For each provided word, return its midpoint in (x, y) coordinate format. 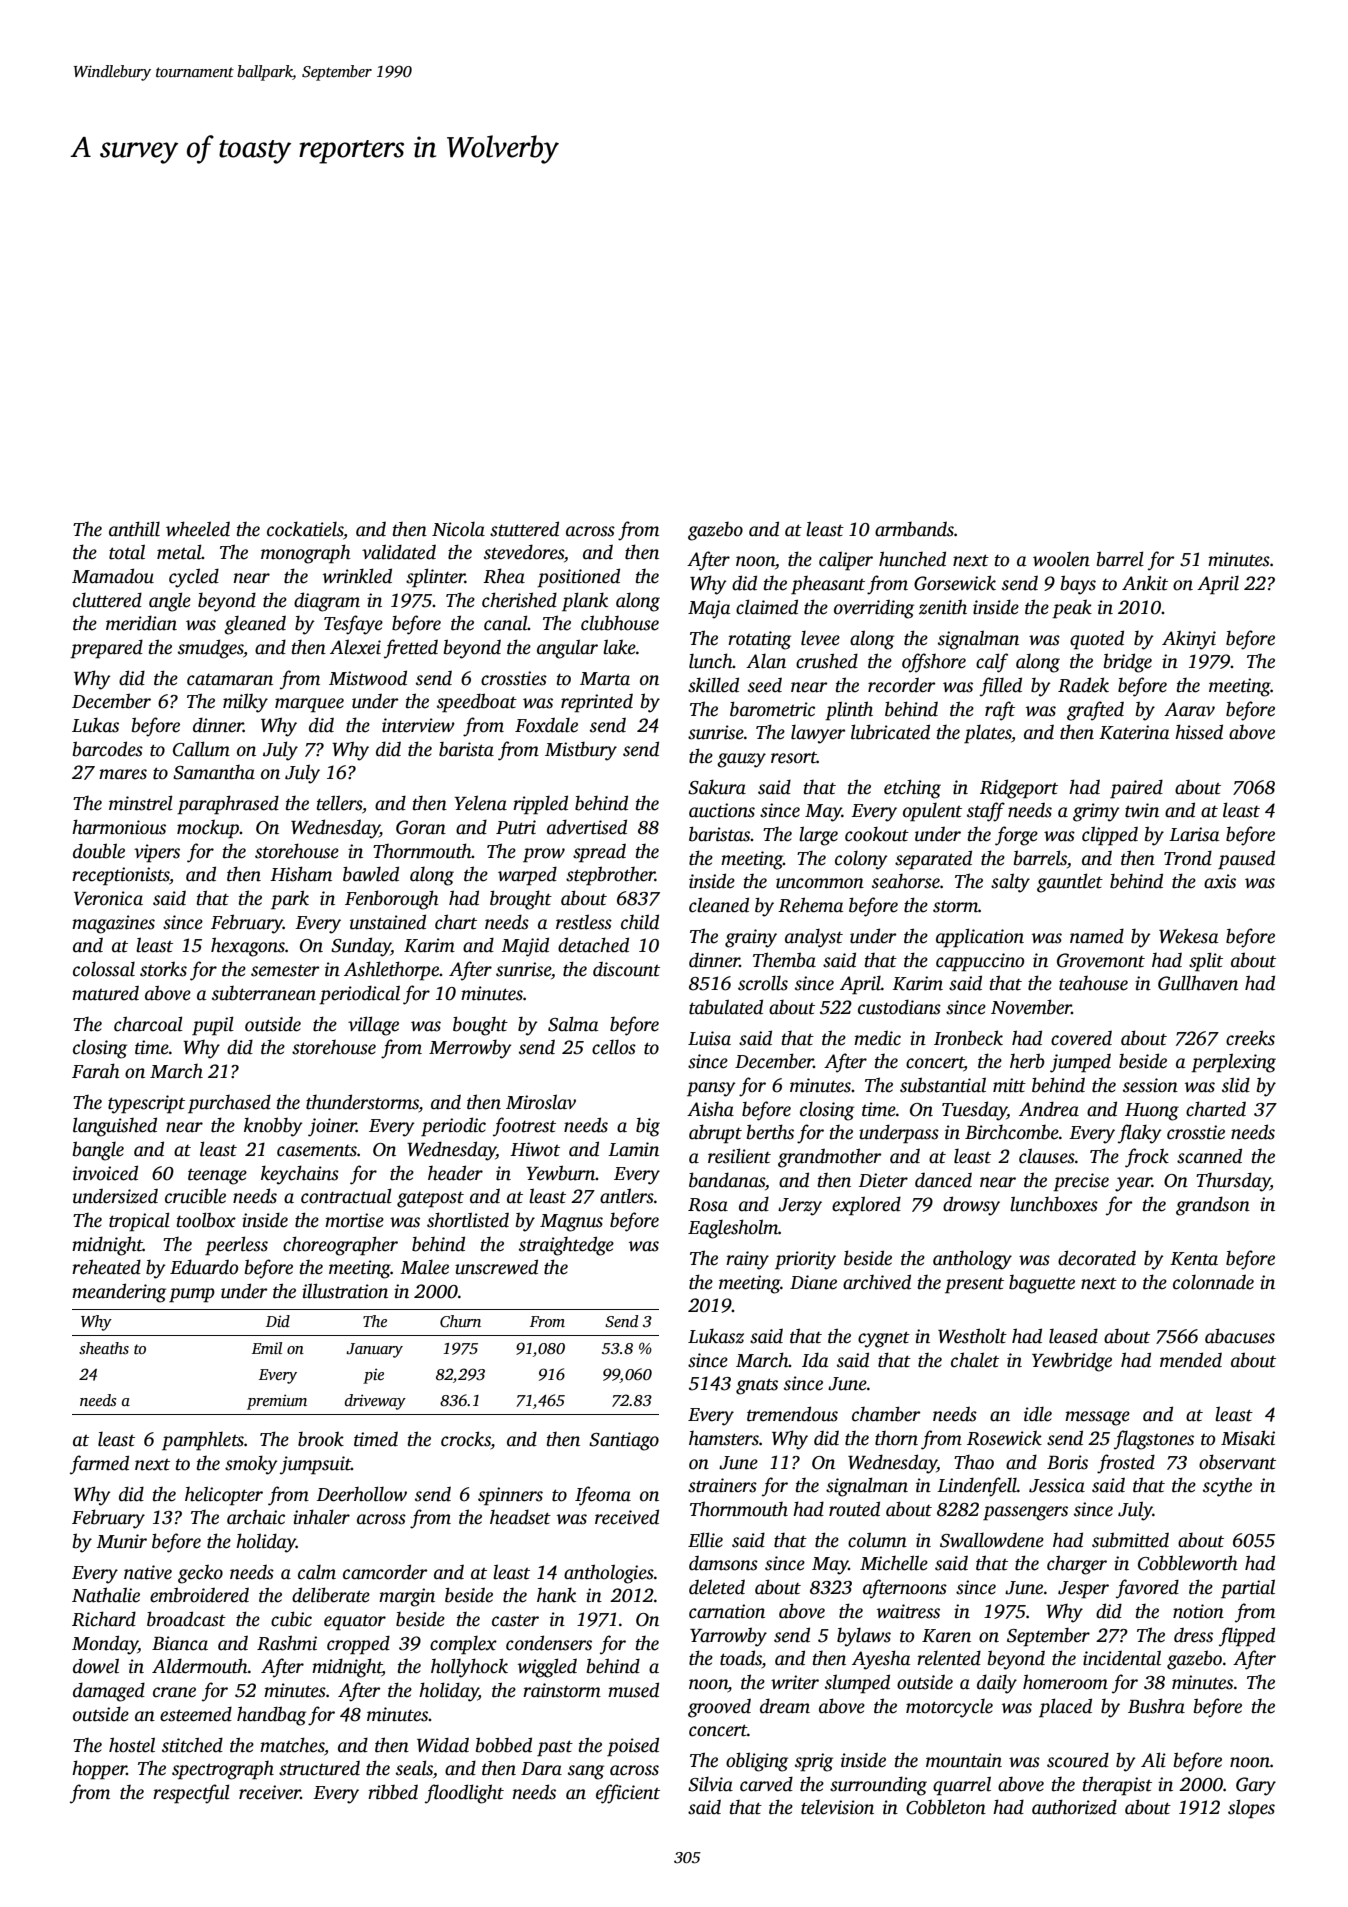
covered (1081, 1038)
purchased (229, 1104)
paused (1246, 860)
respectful (191, 1794)
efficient (628, 1794)
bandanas (727, 1180)
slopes (1251, 1809)
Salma (573, 1024)
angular (567, 649)
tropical (139, 1222)
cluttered (107, 600)
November (1031, 1007)
